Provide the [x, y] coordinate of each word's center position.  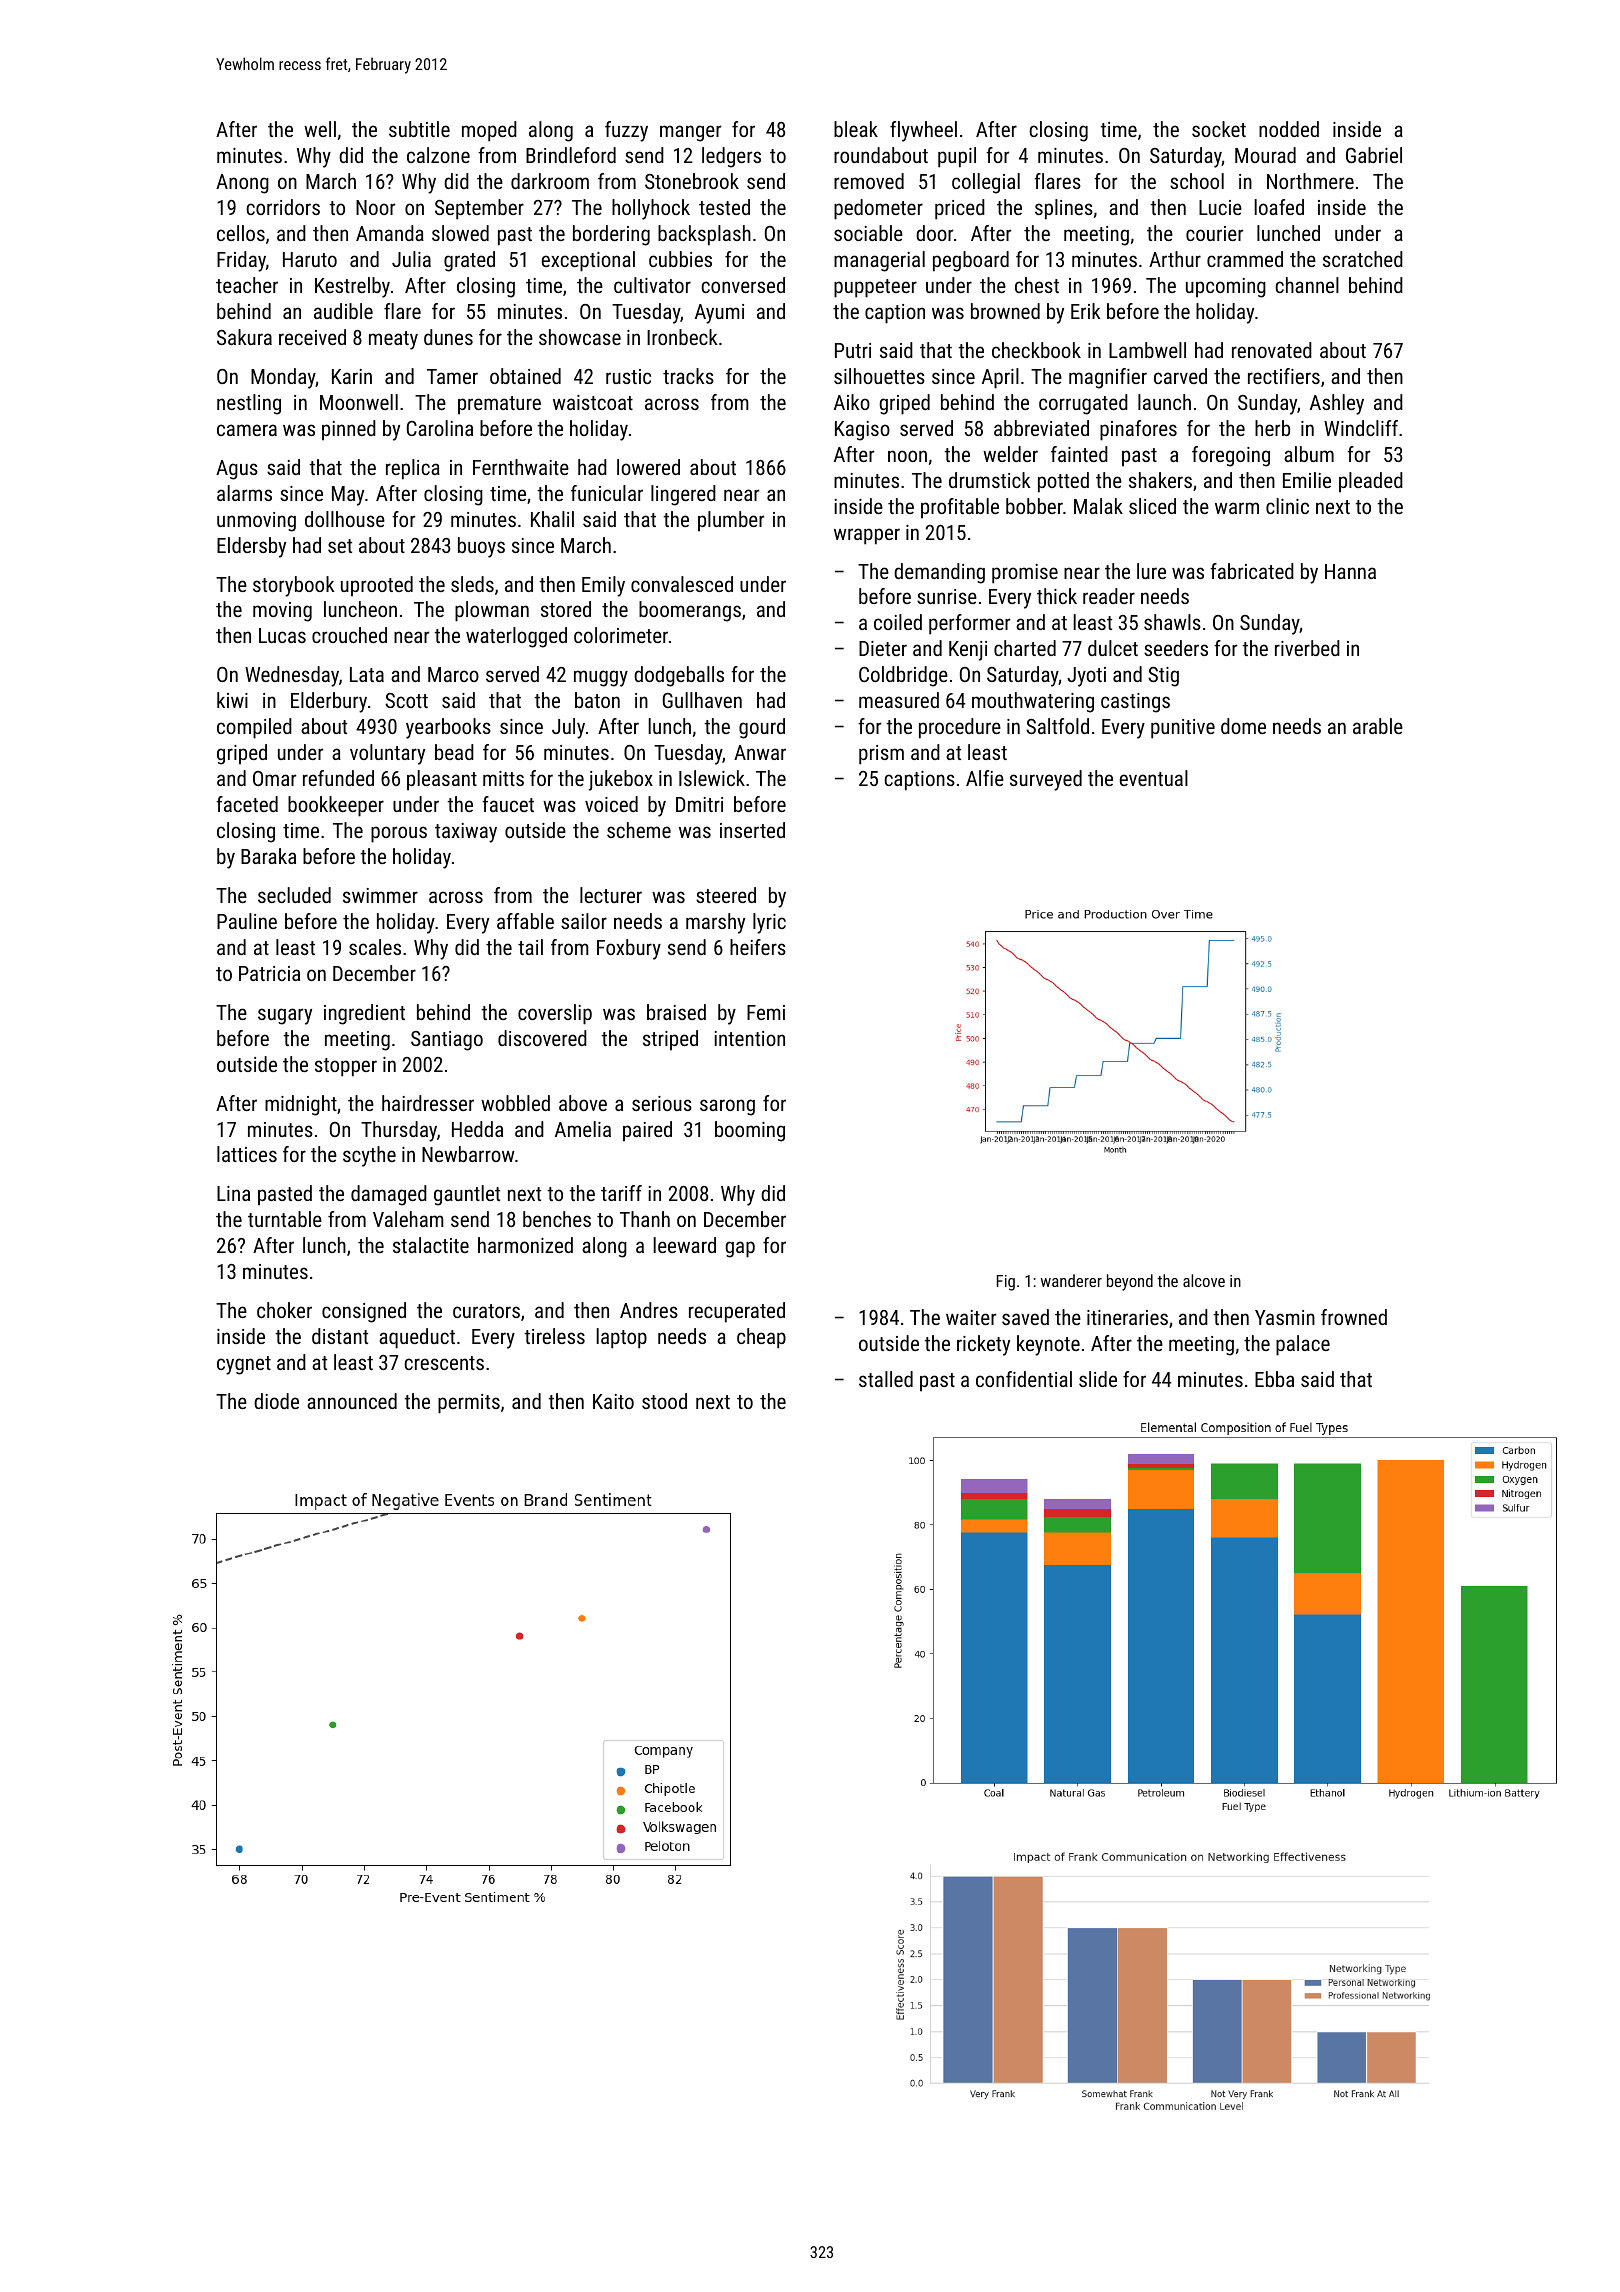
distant [340, 1336]
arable [1378, 726]
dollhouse [345, 519]
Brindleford [571, 155]
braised [676, 1012]
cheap [761, 1338]
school [1197, 181]
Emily [603, 586]
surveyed [1046, 780]
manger [690, 133]
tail [530, 947]
